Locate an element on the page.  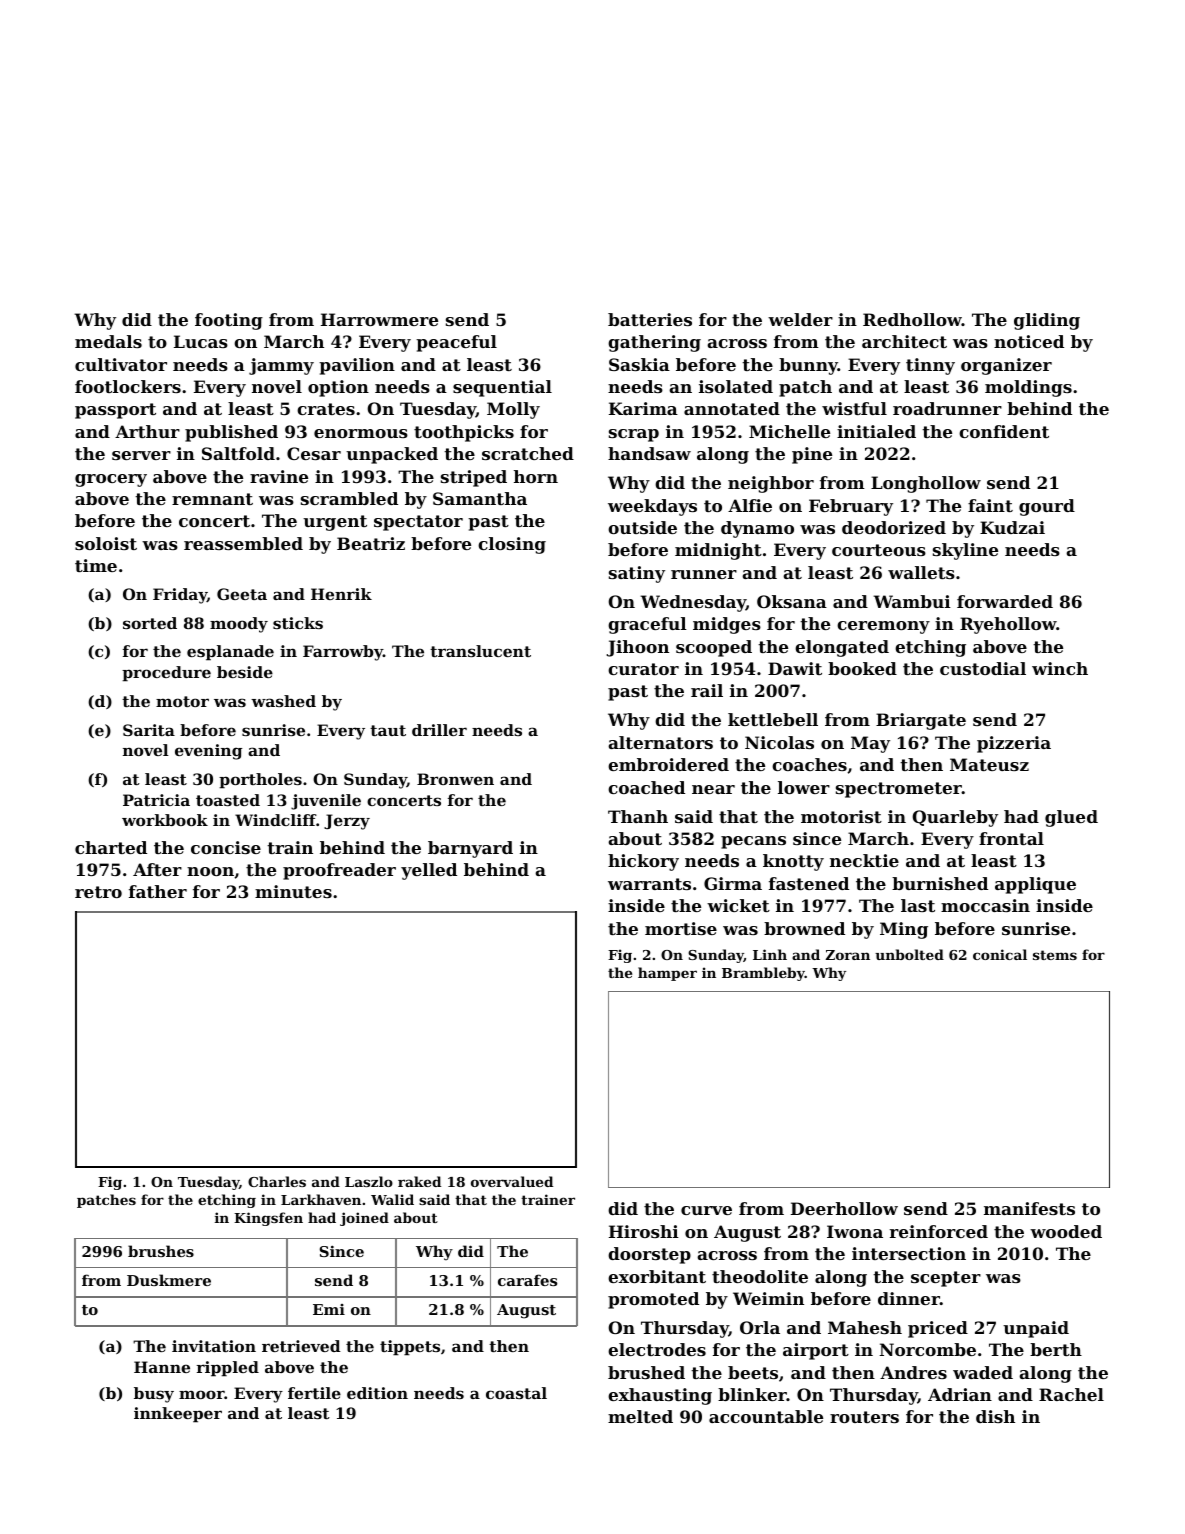
accountable is located at coordinates (766, 1416).
